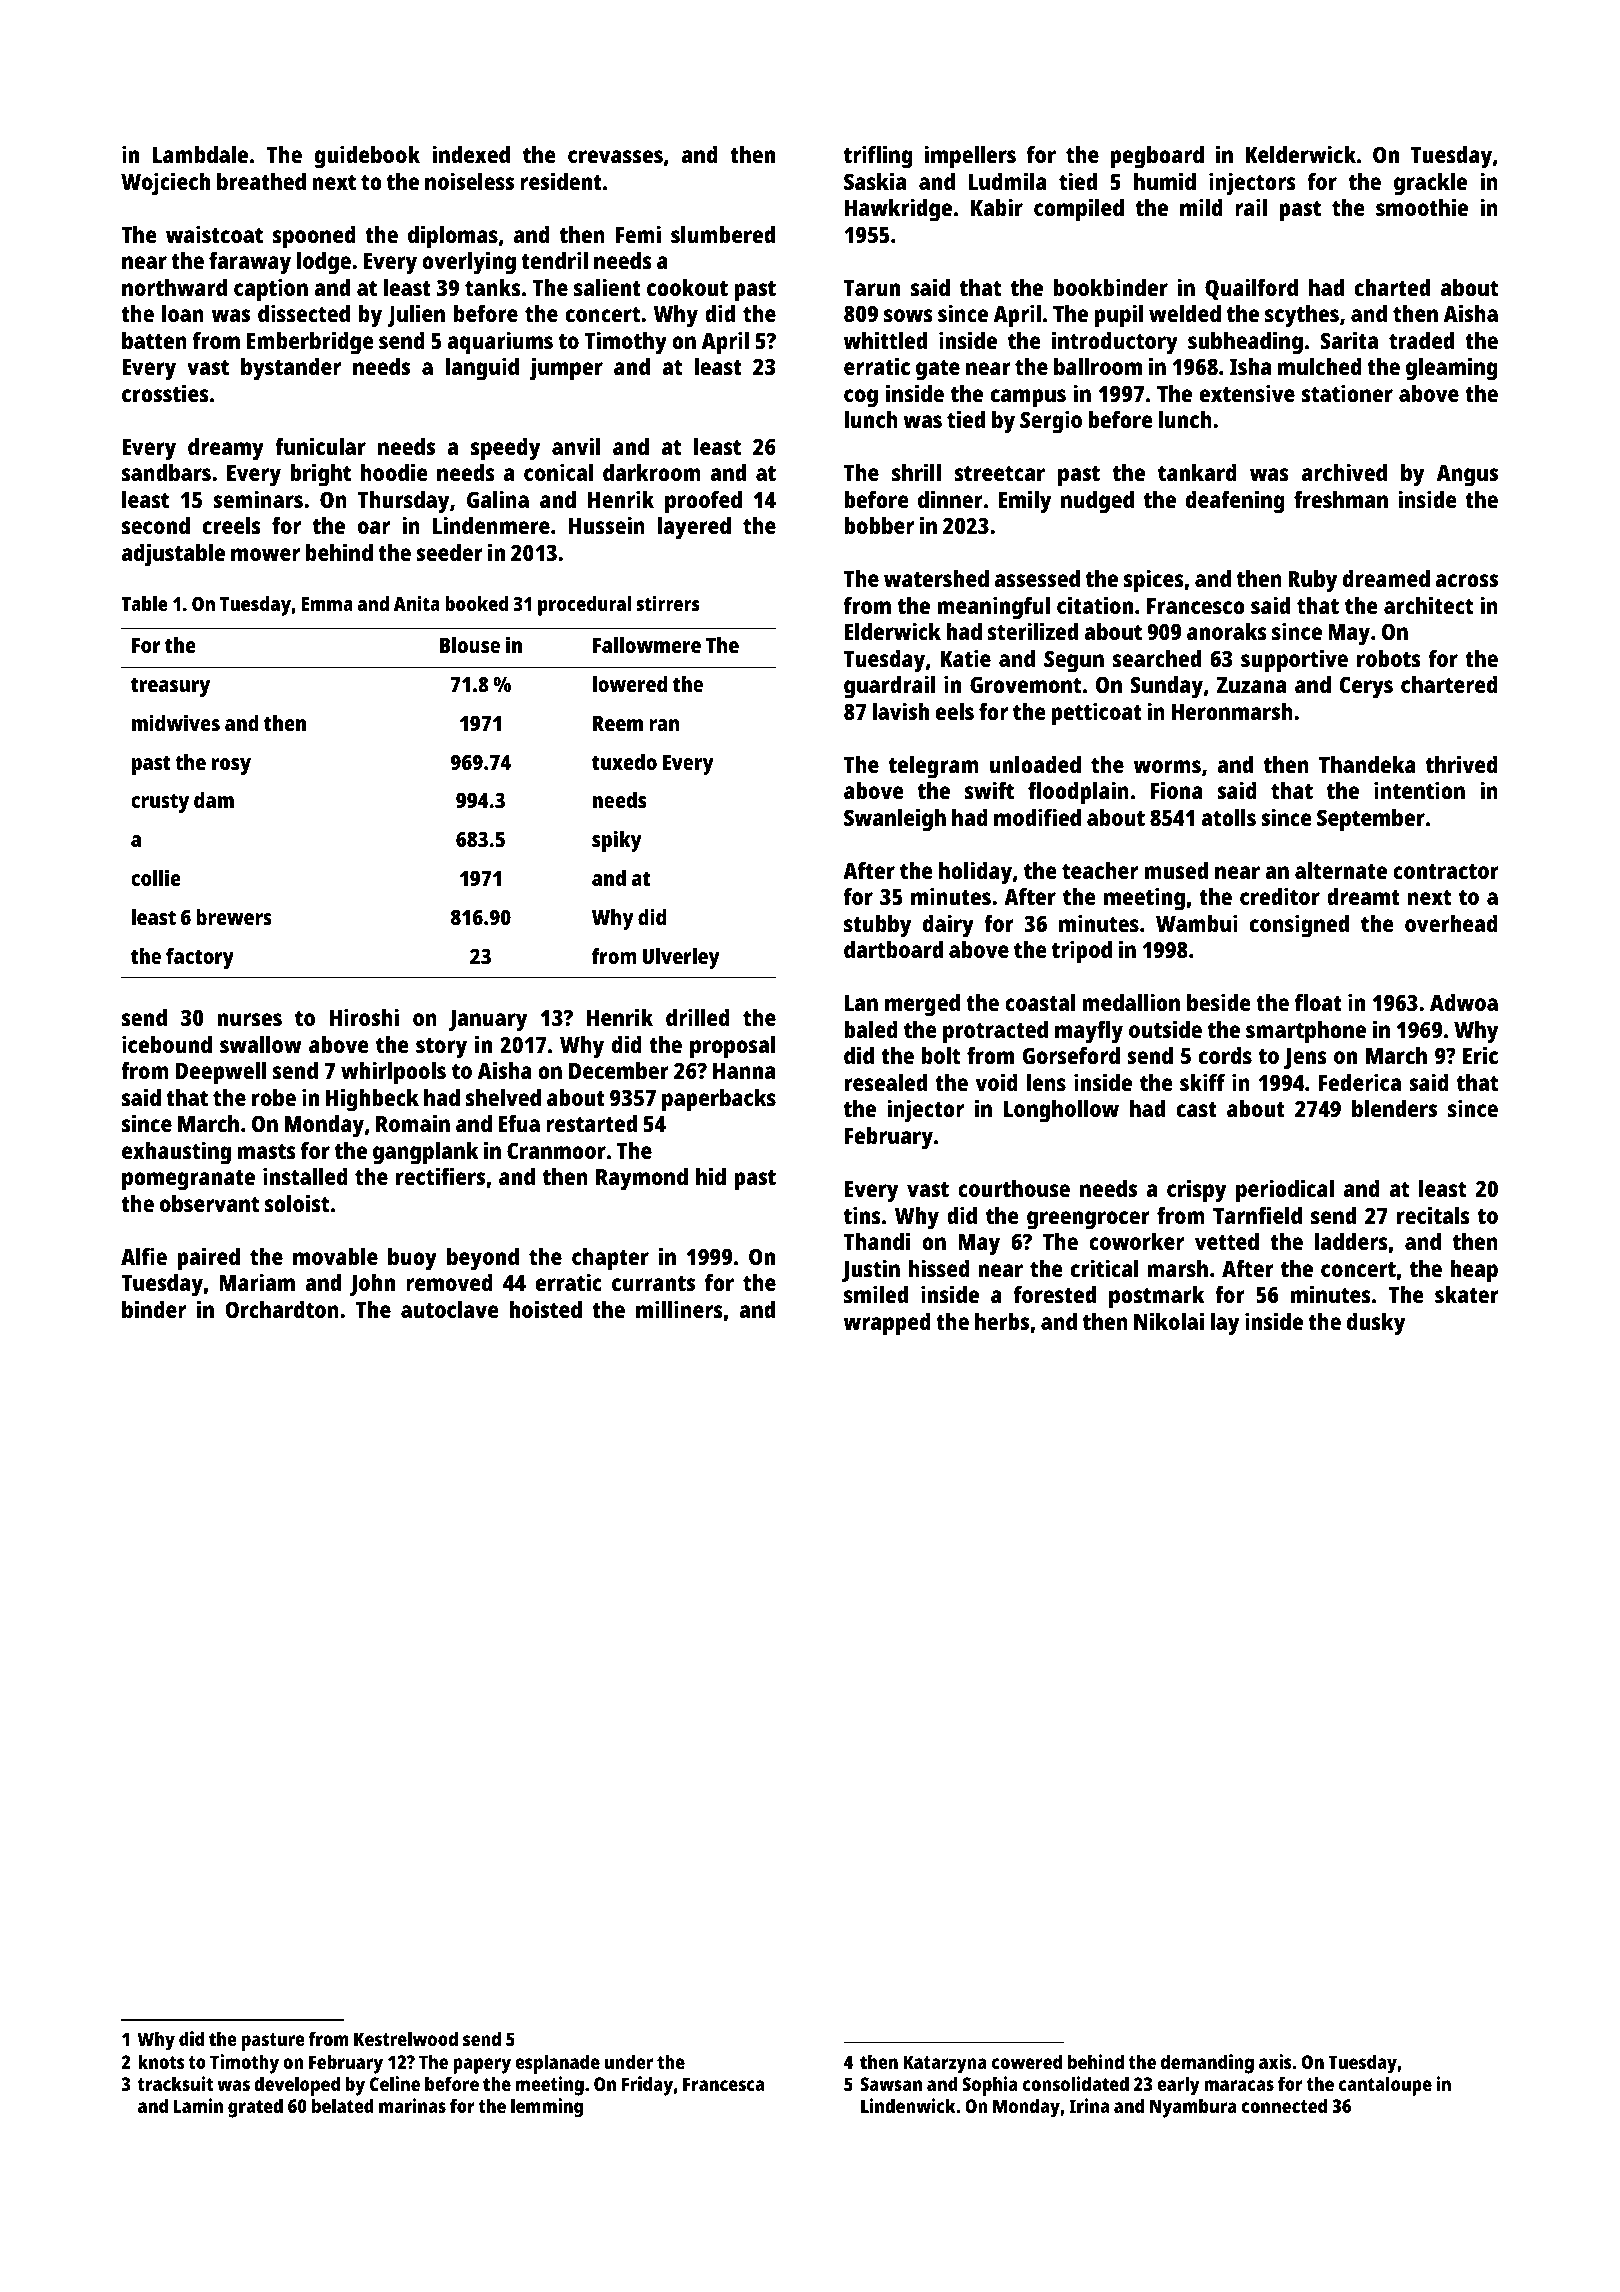  What do you see at coordinates (174, 287) in the document?
I see `northward` at bounding box center [174, 287].
